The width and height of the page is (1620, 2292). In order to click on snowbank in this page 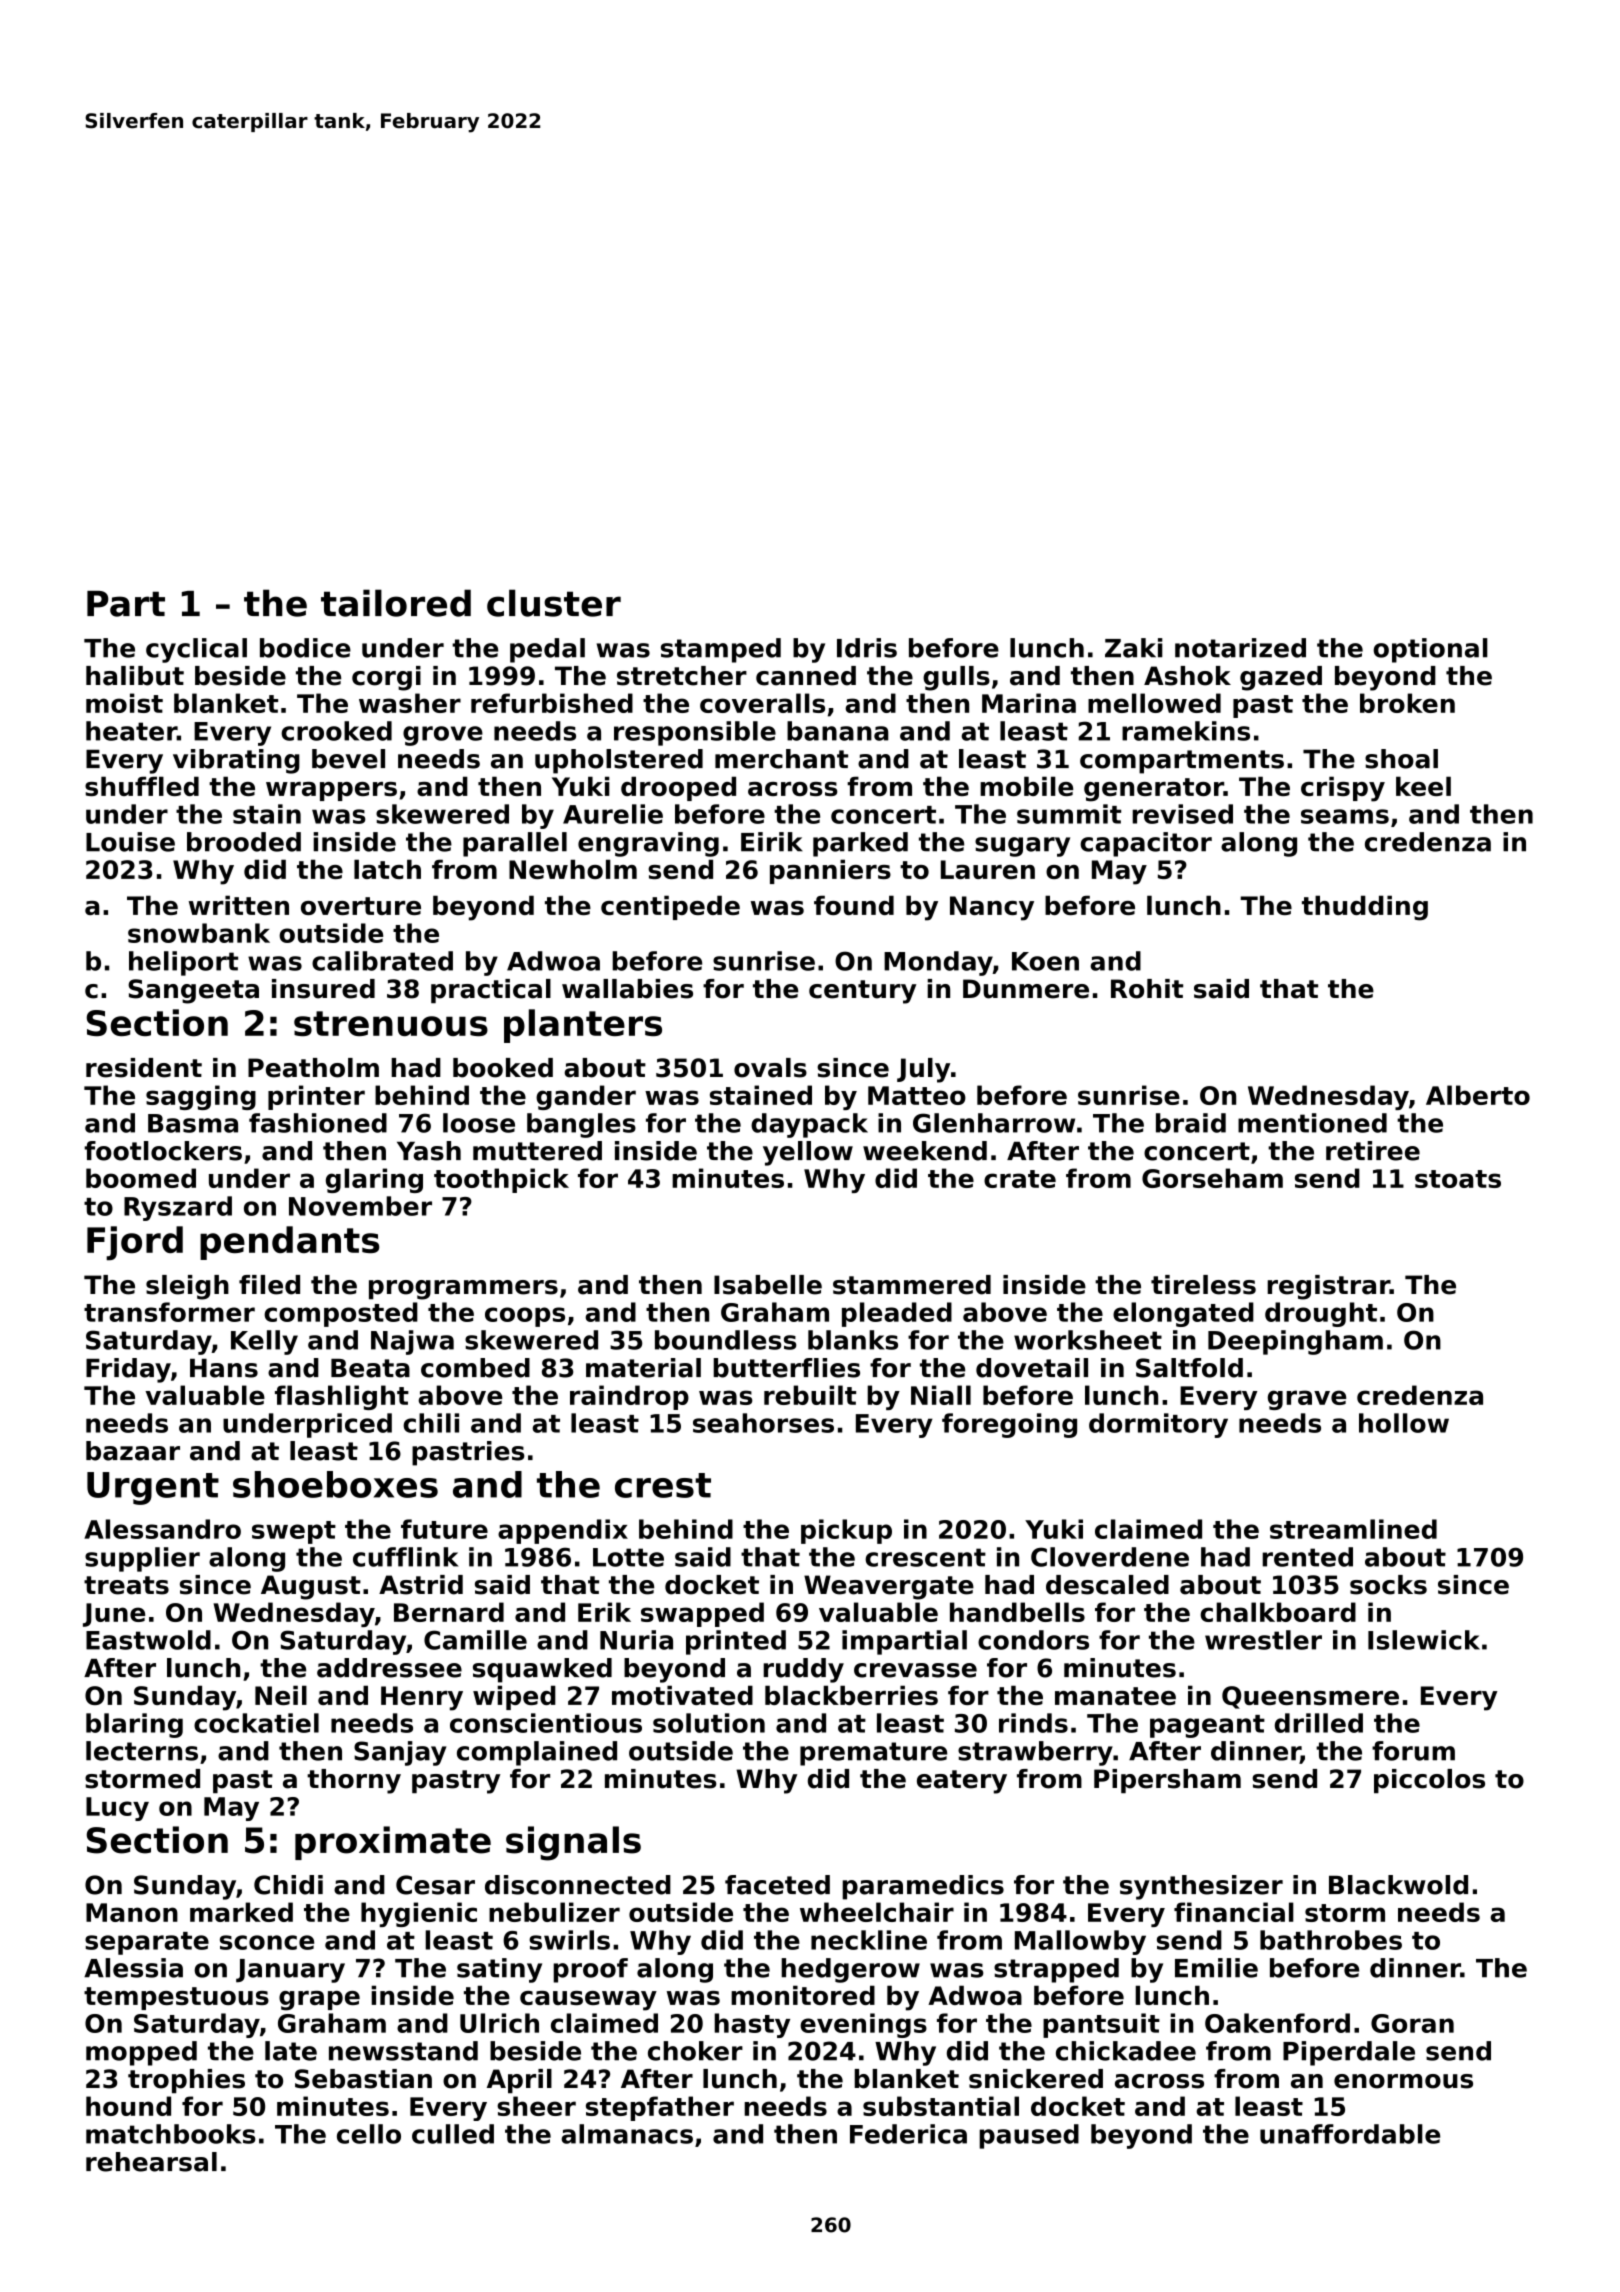, I will do `click(199, 933)`.
